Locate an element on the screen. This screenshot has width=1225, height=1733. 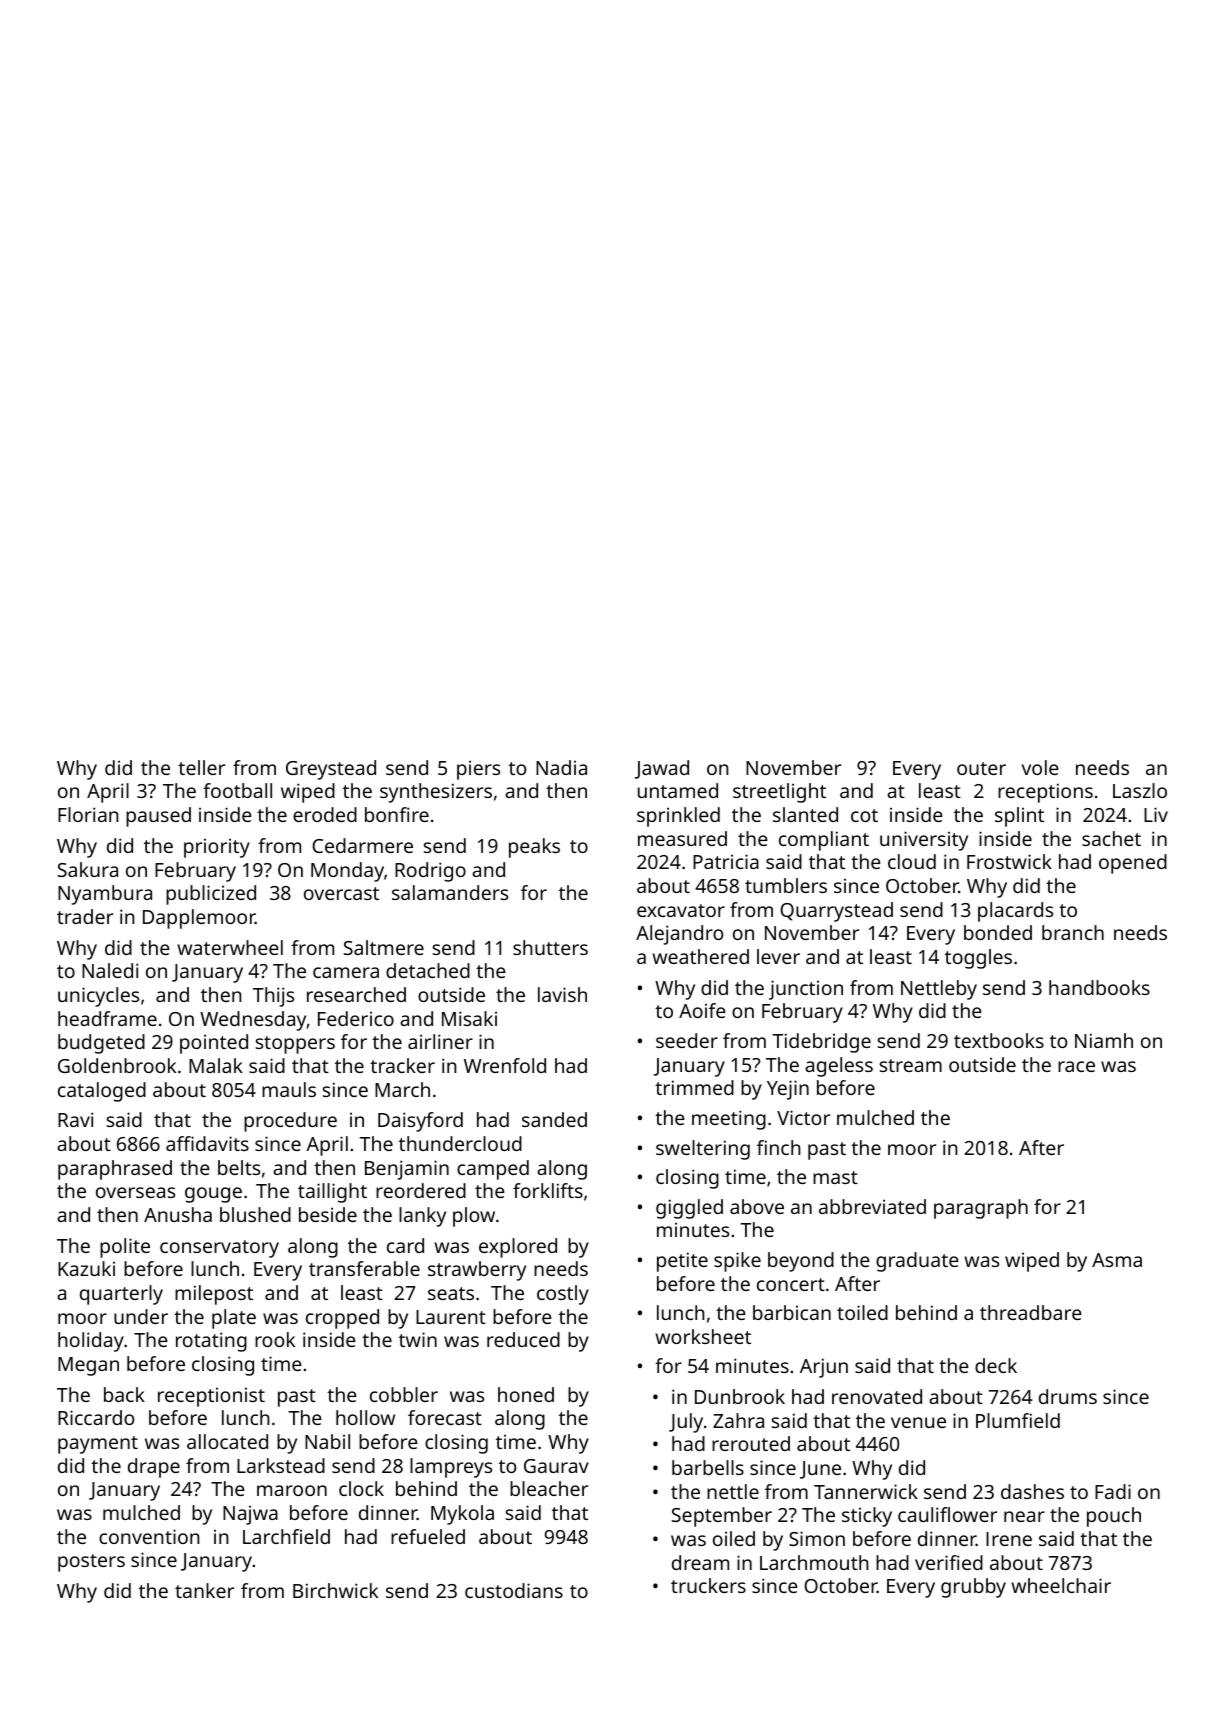
plate is located at coordinates (234, 1319).
